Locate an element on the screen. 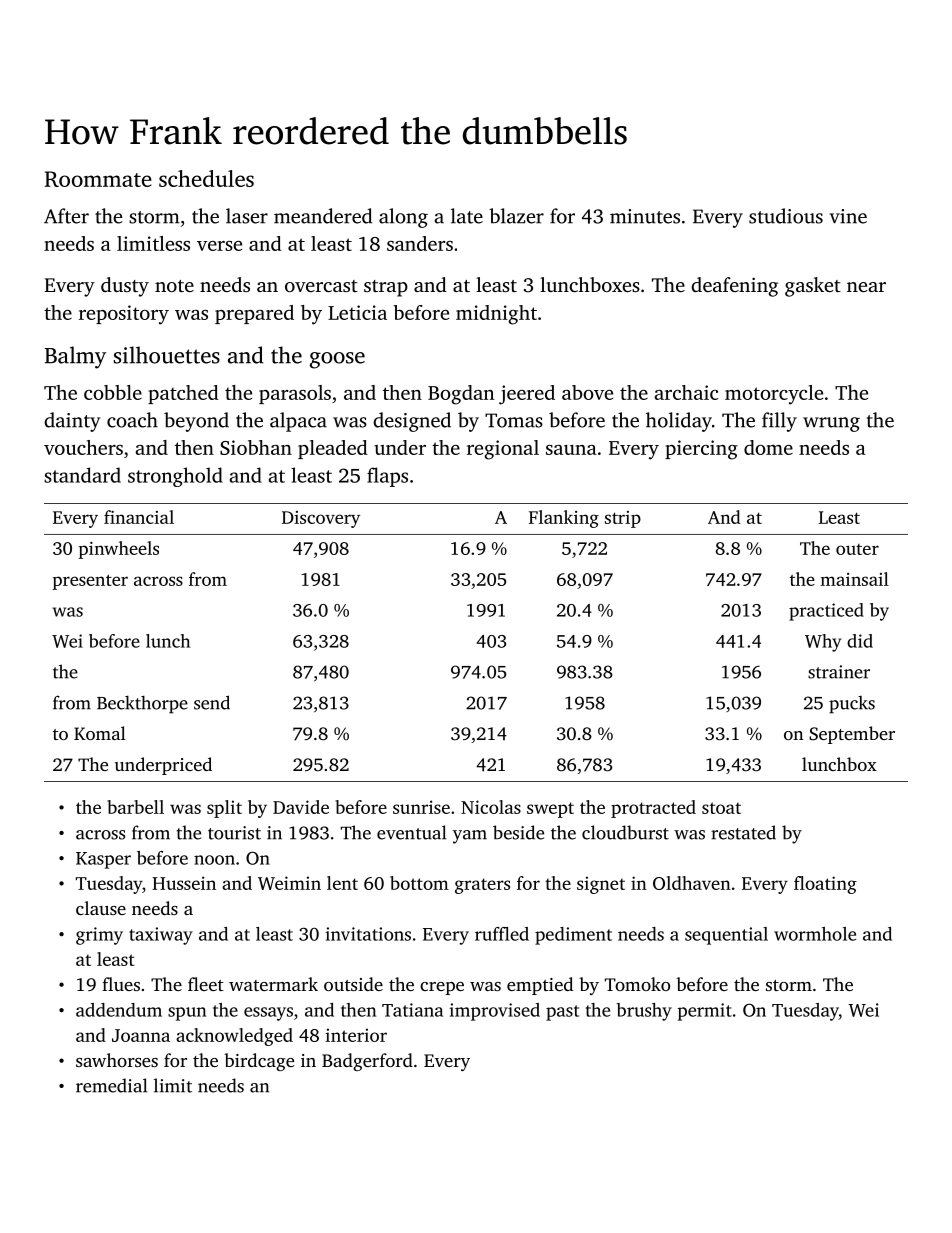  studious is located at coordinates (786, 216).
